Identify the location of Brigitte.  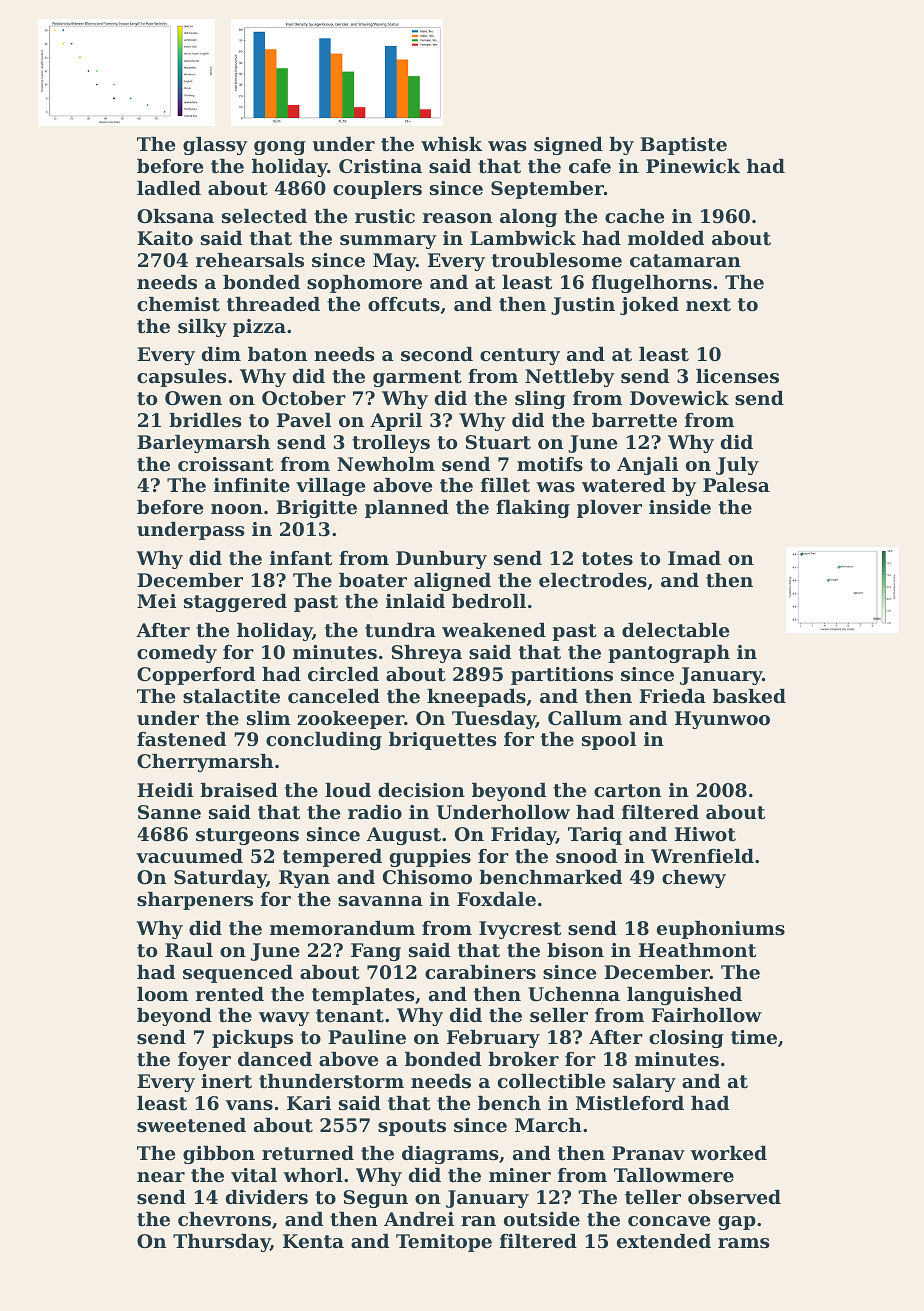
(316, 509).
